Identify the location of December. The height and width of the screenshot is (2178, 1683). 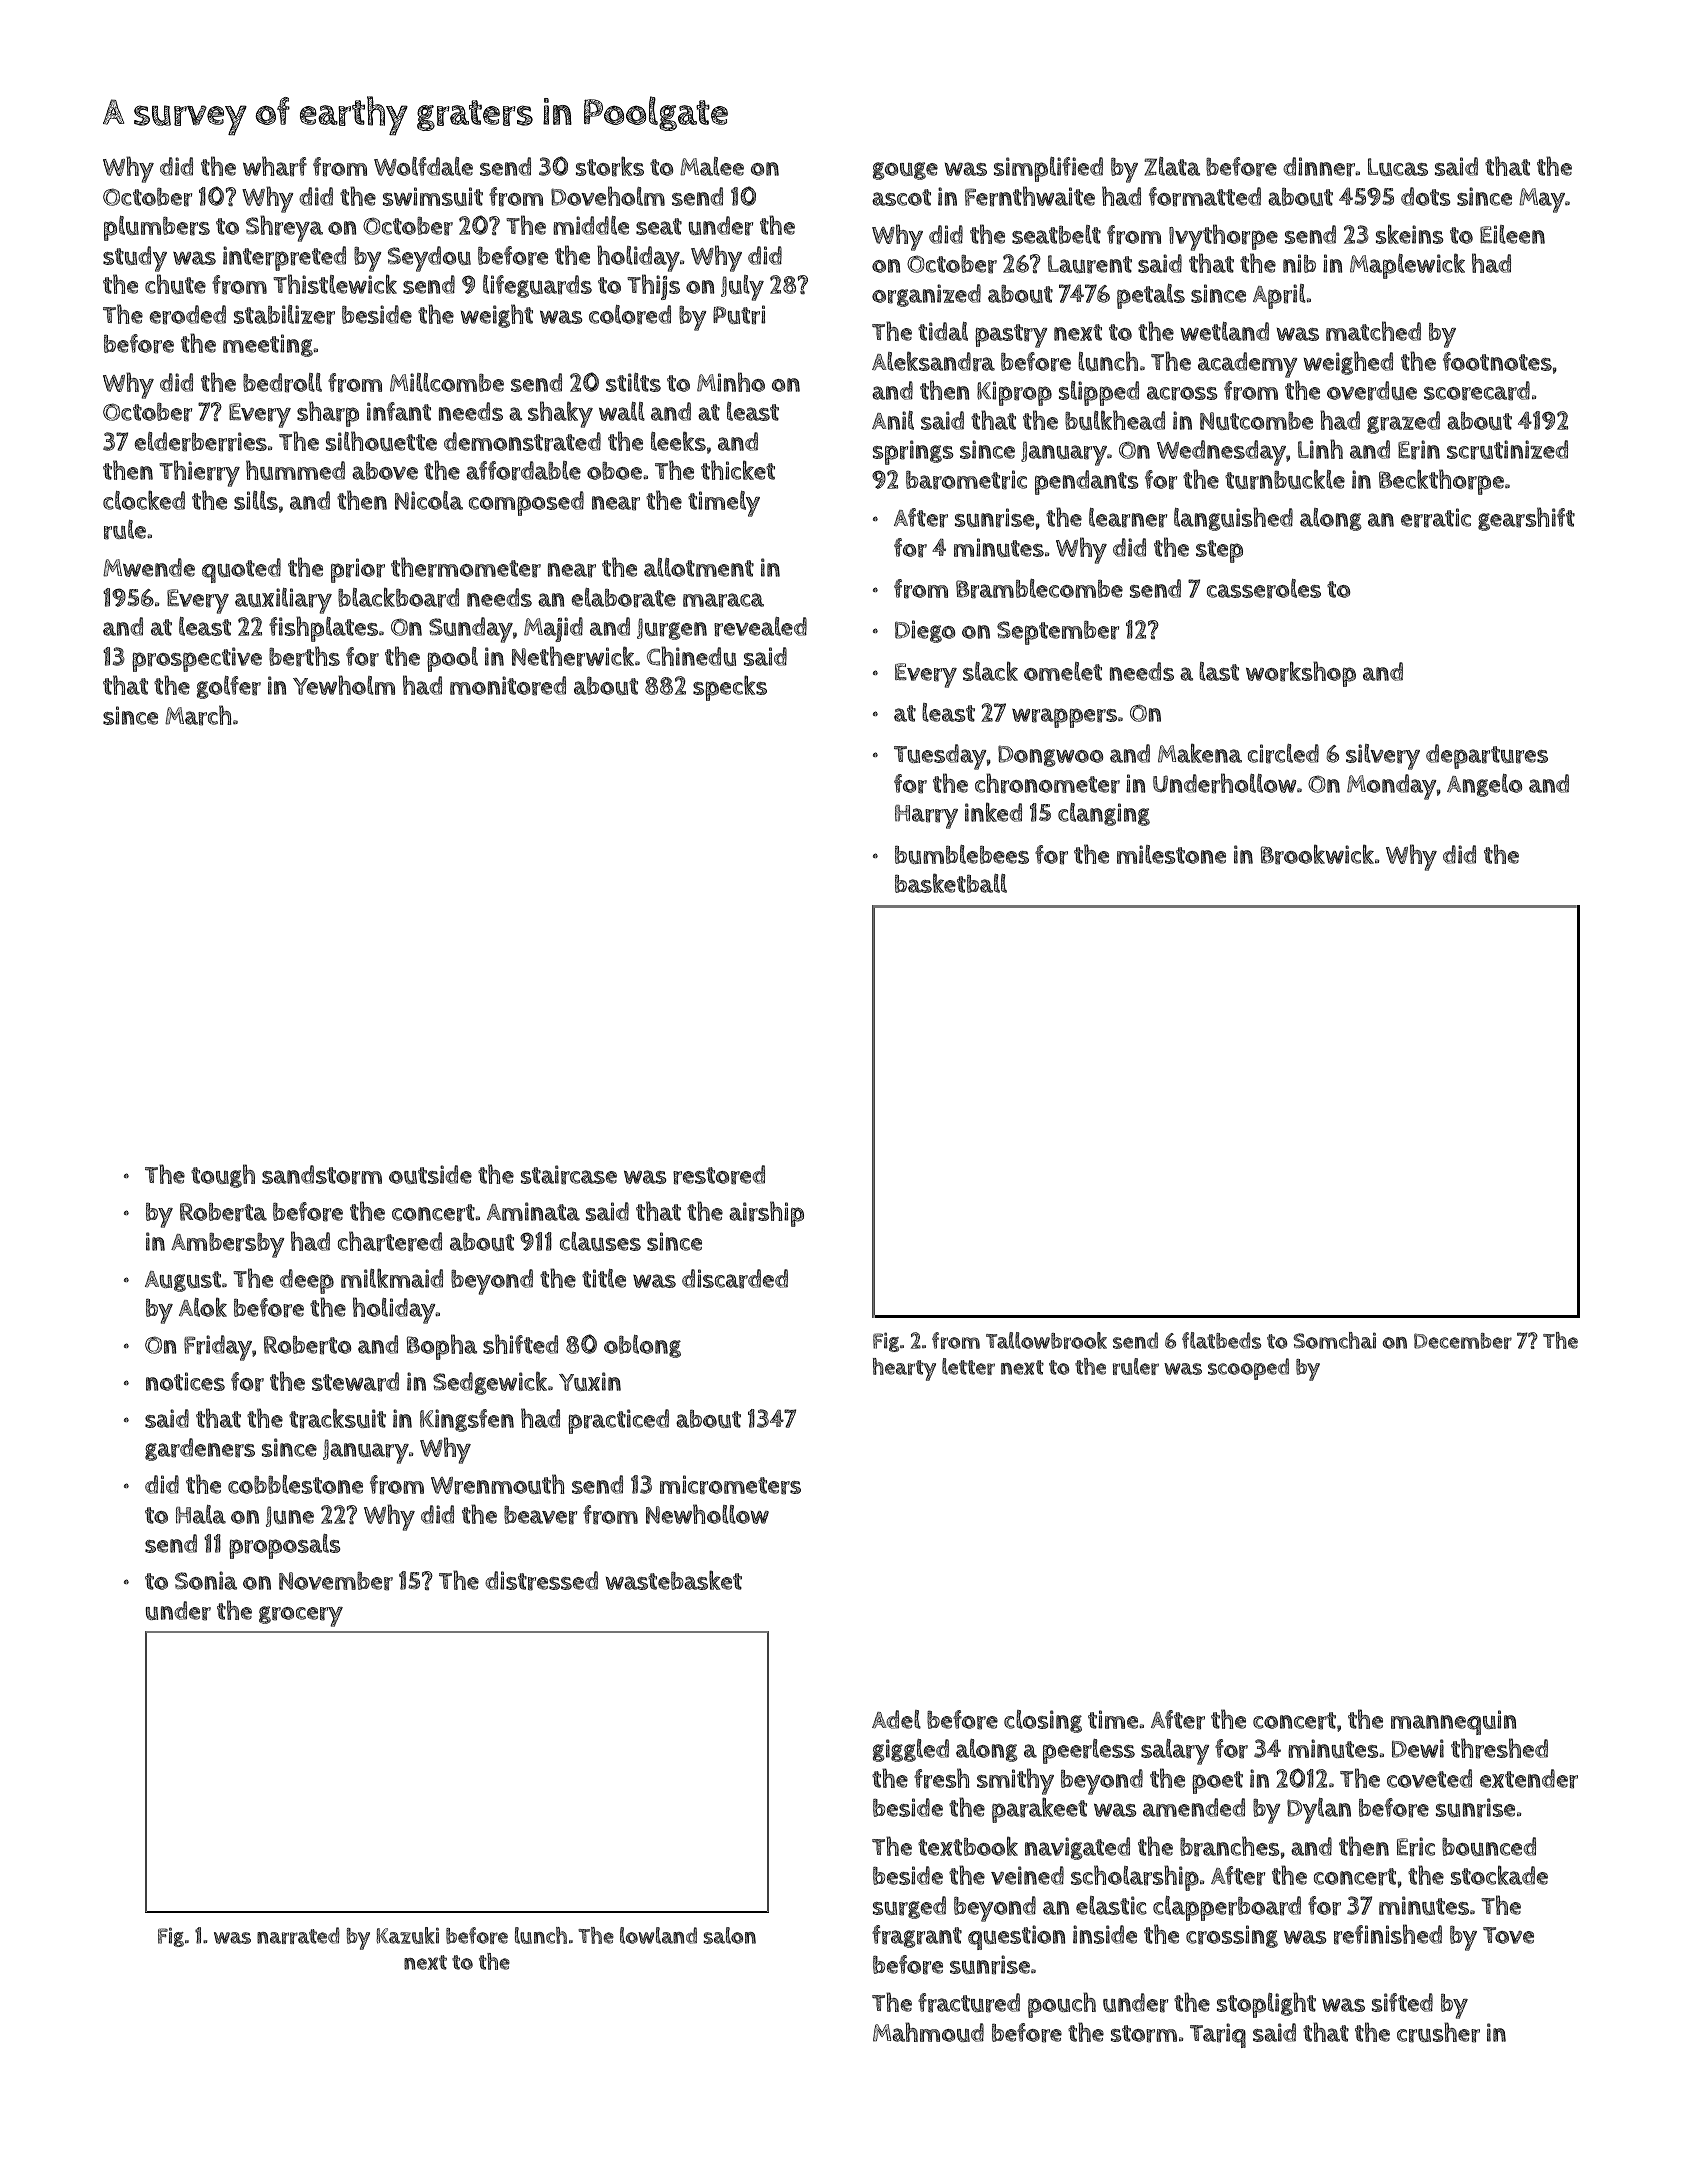
(1463, 1341).
